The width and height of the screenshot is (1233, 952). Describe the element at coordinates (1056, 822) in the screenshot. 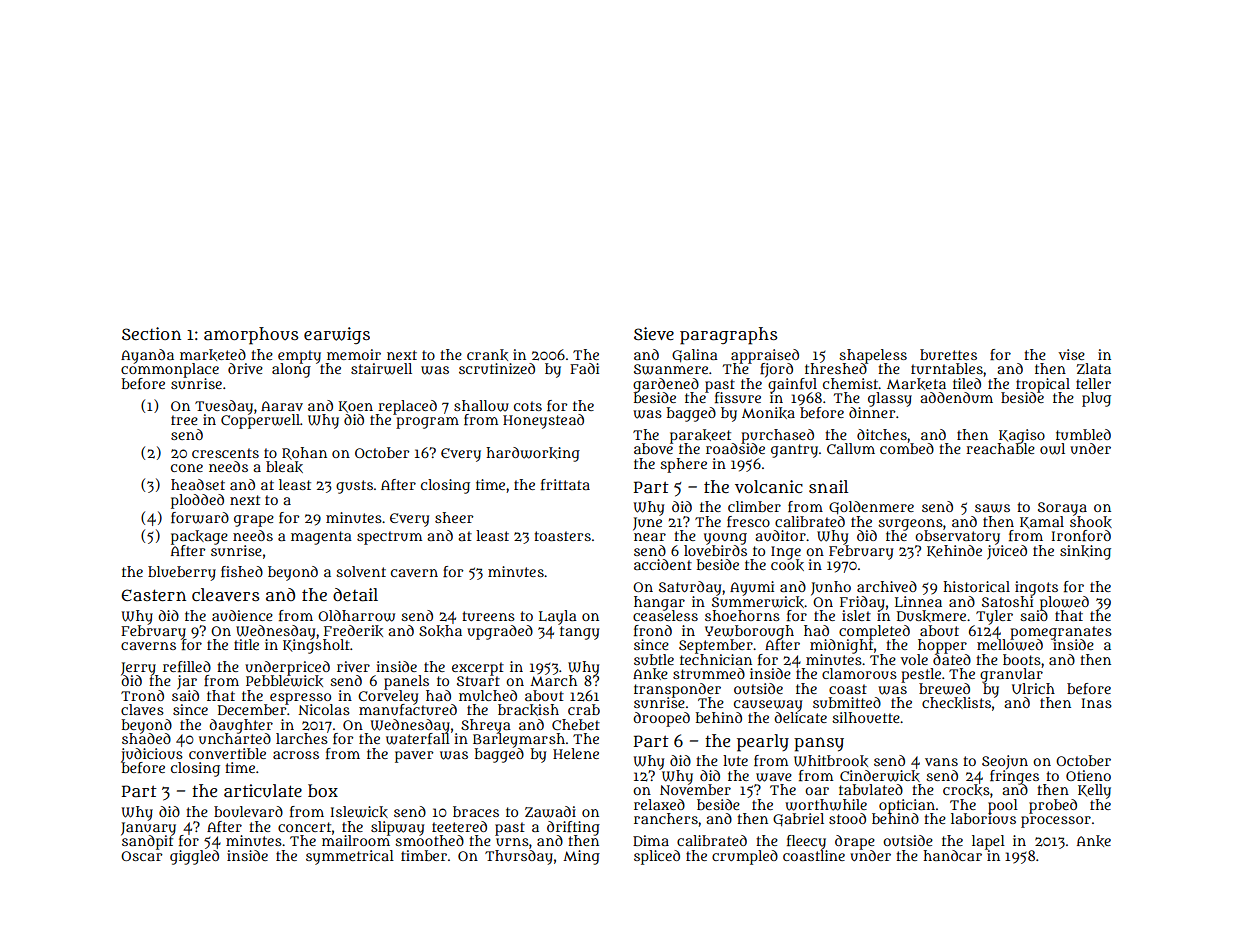

I see `processor` at that location.
